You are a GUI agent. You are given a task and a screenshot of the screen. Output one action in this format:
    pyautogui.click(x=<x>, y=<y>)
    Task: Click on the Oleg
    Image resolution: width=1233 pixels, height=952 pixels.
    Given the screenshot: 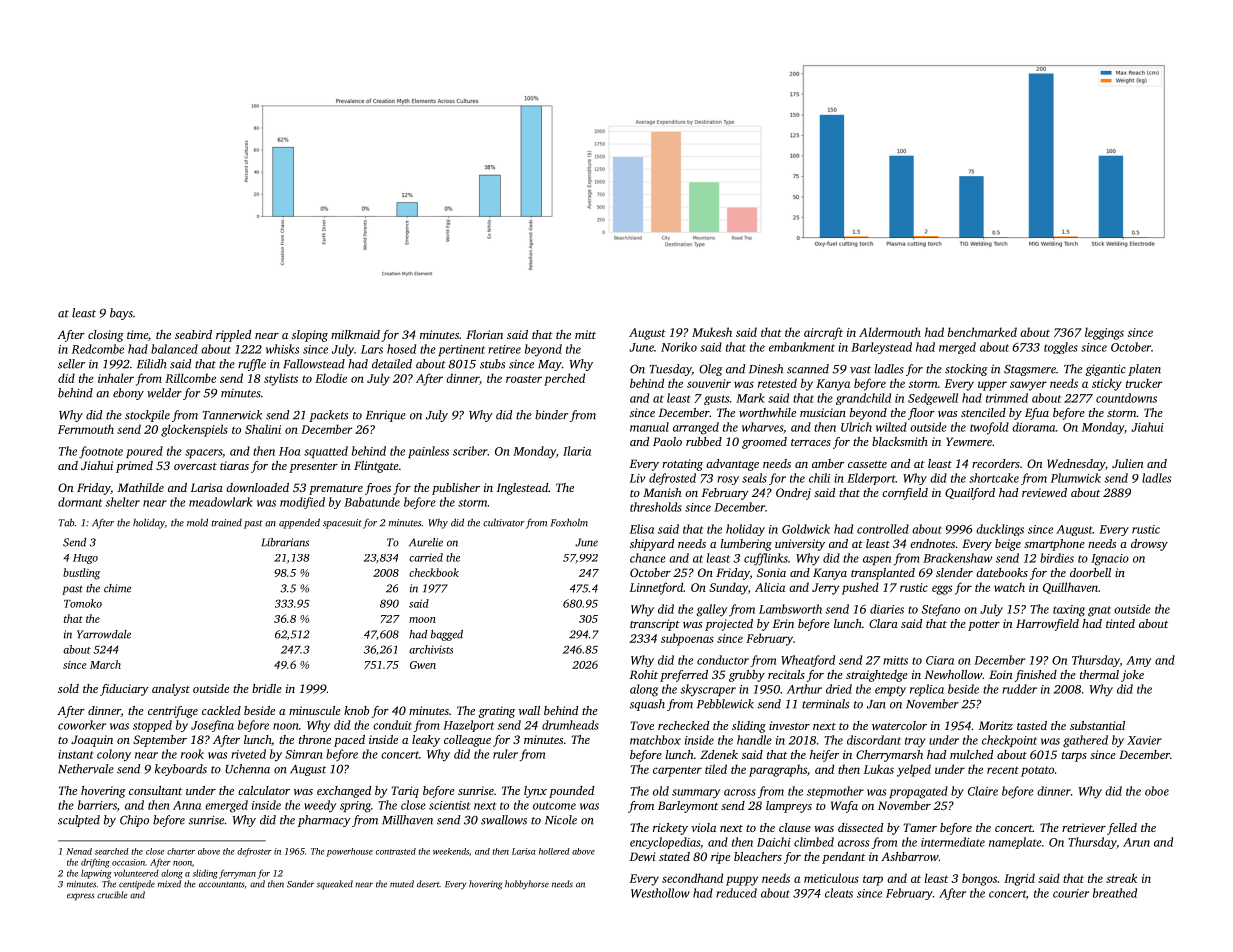 What is the action you would take?
    pyautogui.click(x=711, y=370)
